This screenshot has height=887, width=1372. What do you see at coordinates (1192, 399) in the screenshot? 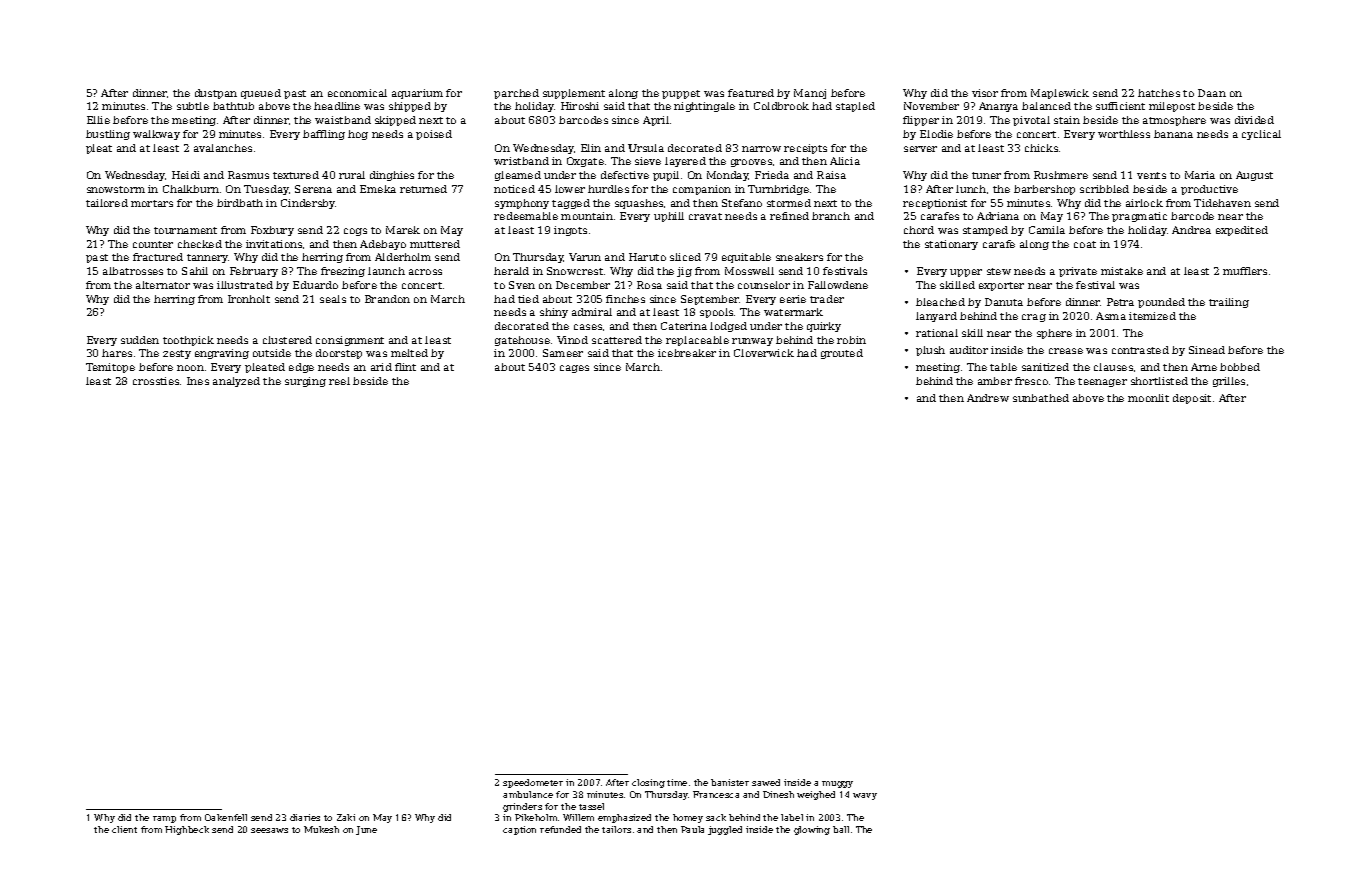
I see `deposit` at bounding box center [1192, 399].
